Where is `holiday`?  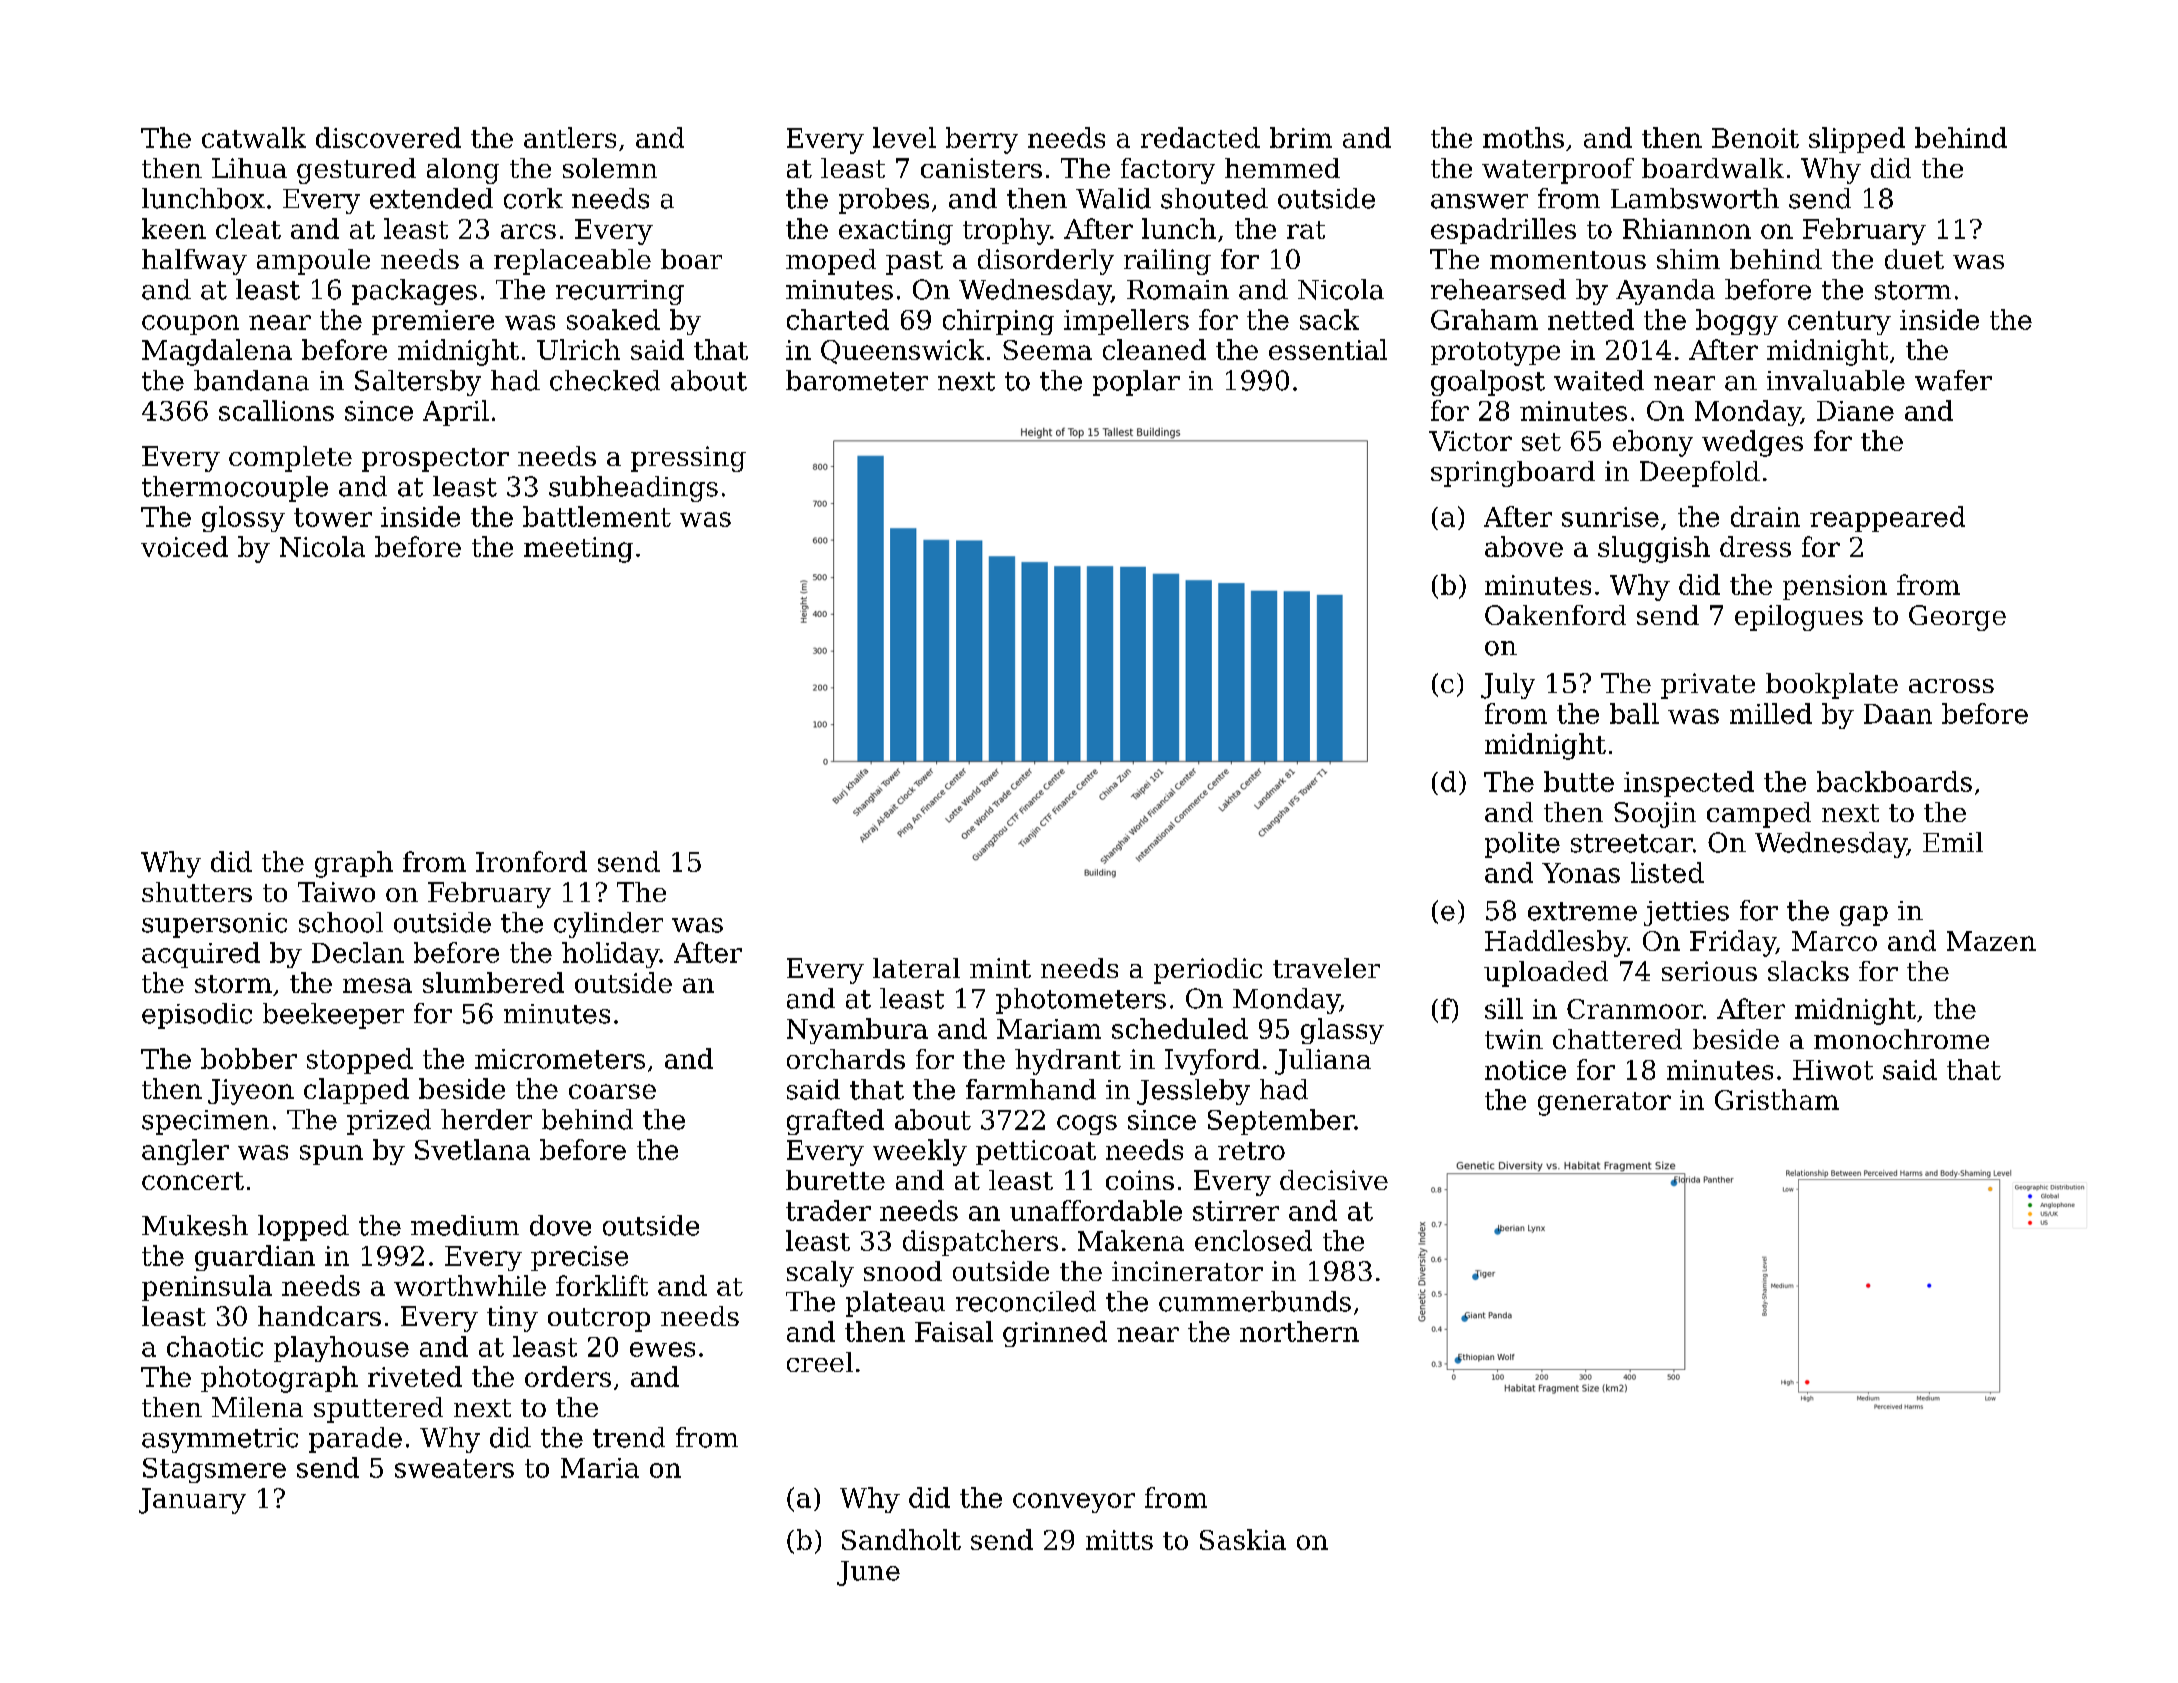 holiday is located at coordinates (611, 955).
